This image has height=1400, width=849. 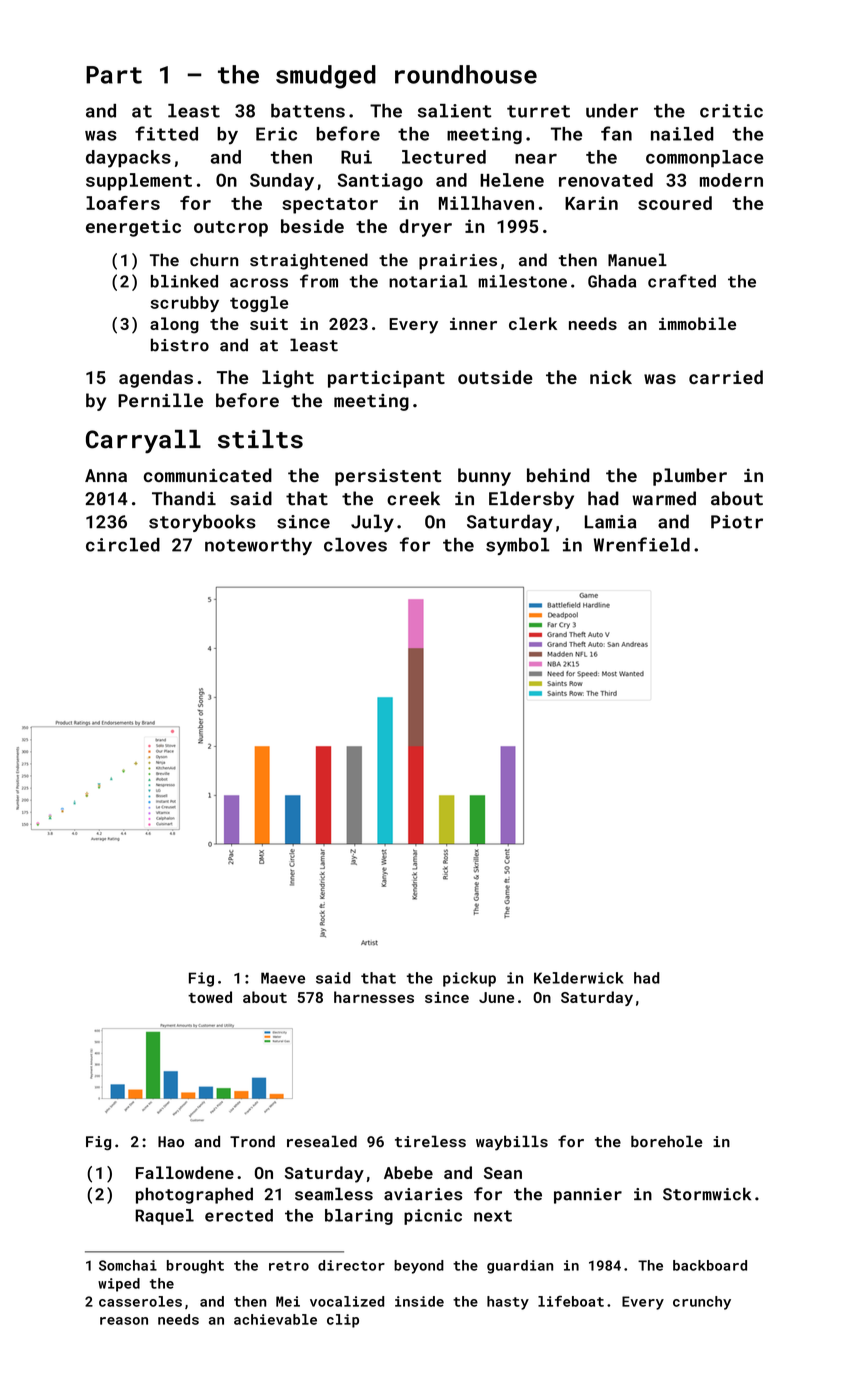 I want to click on pickup, so click(x=469, y=979).
